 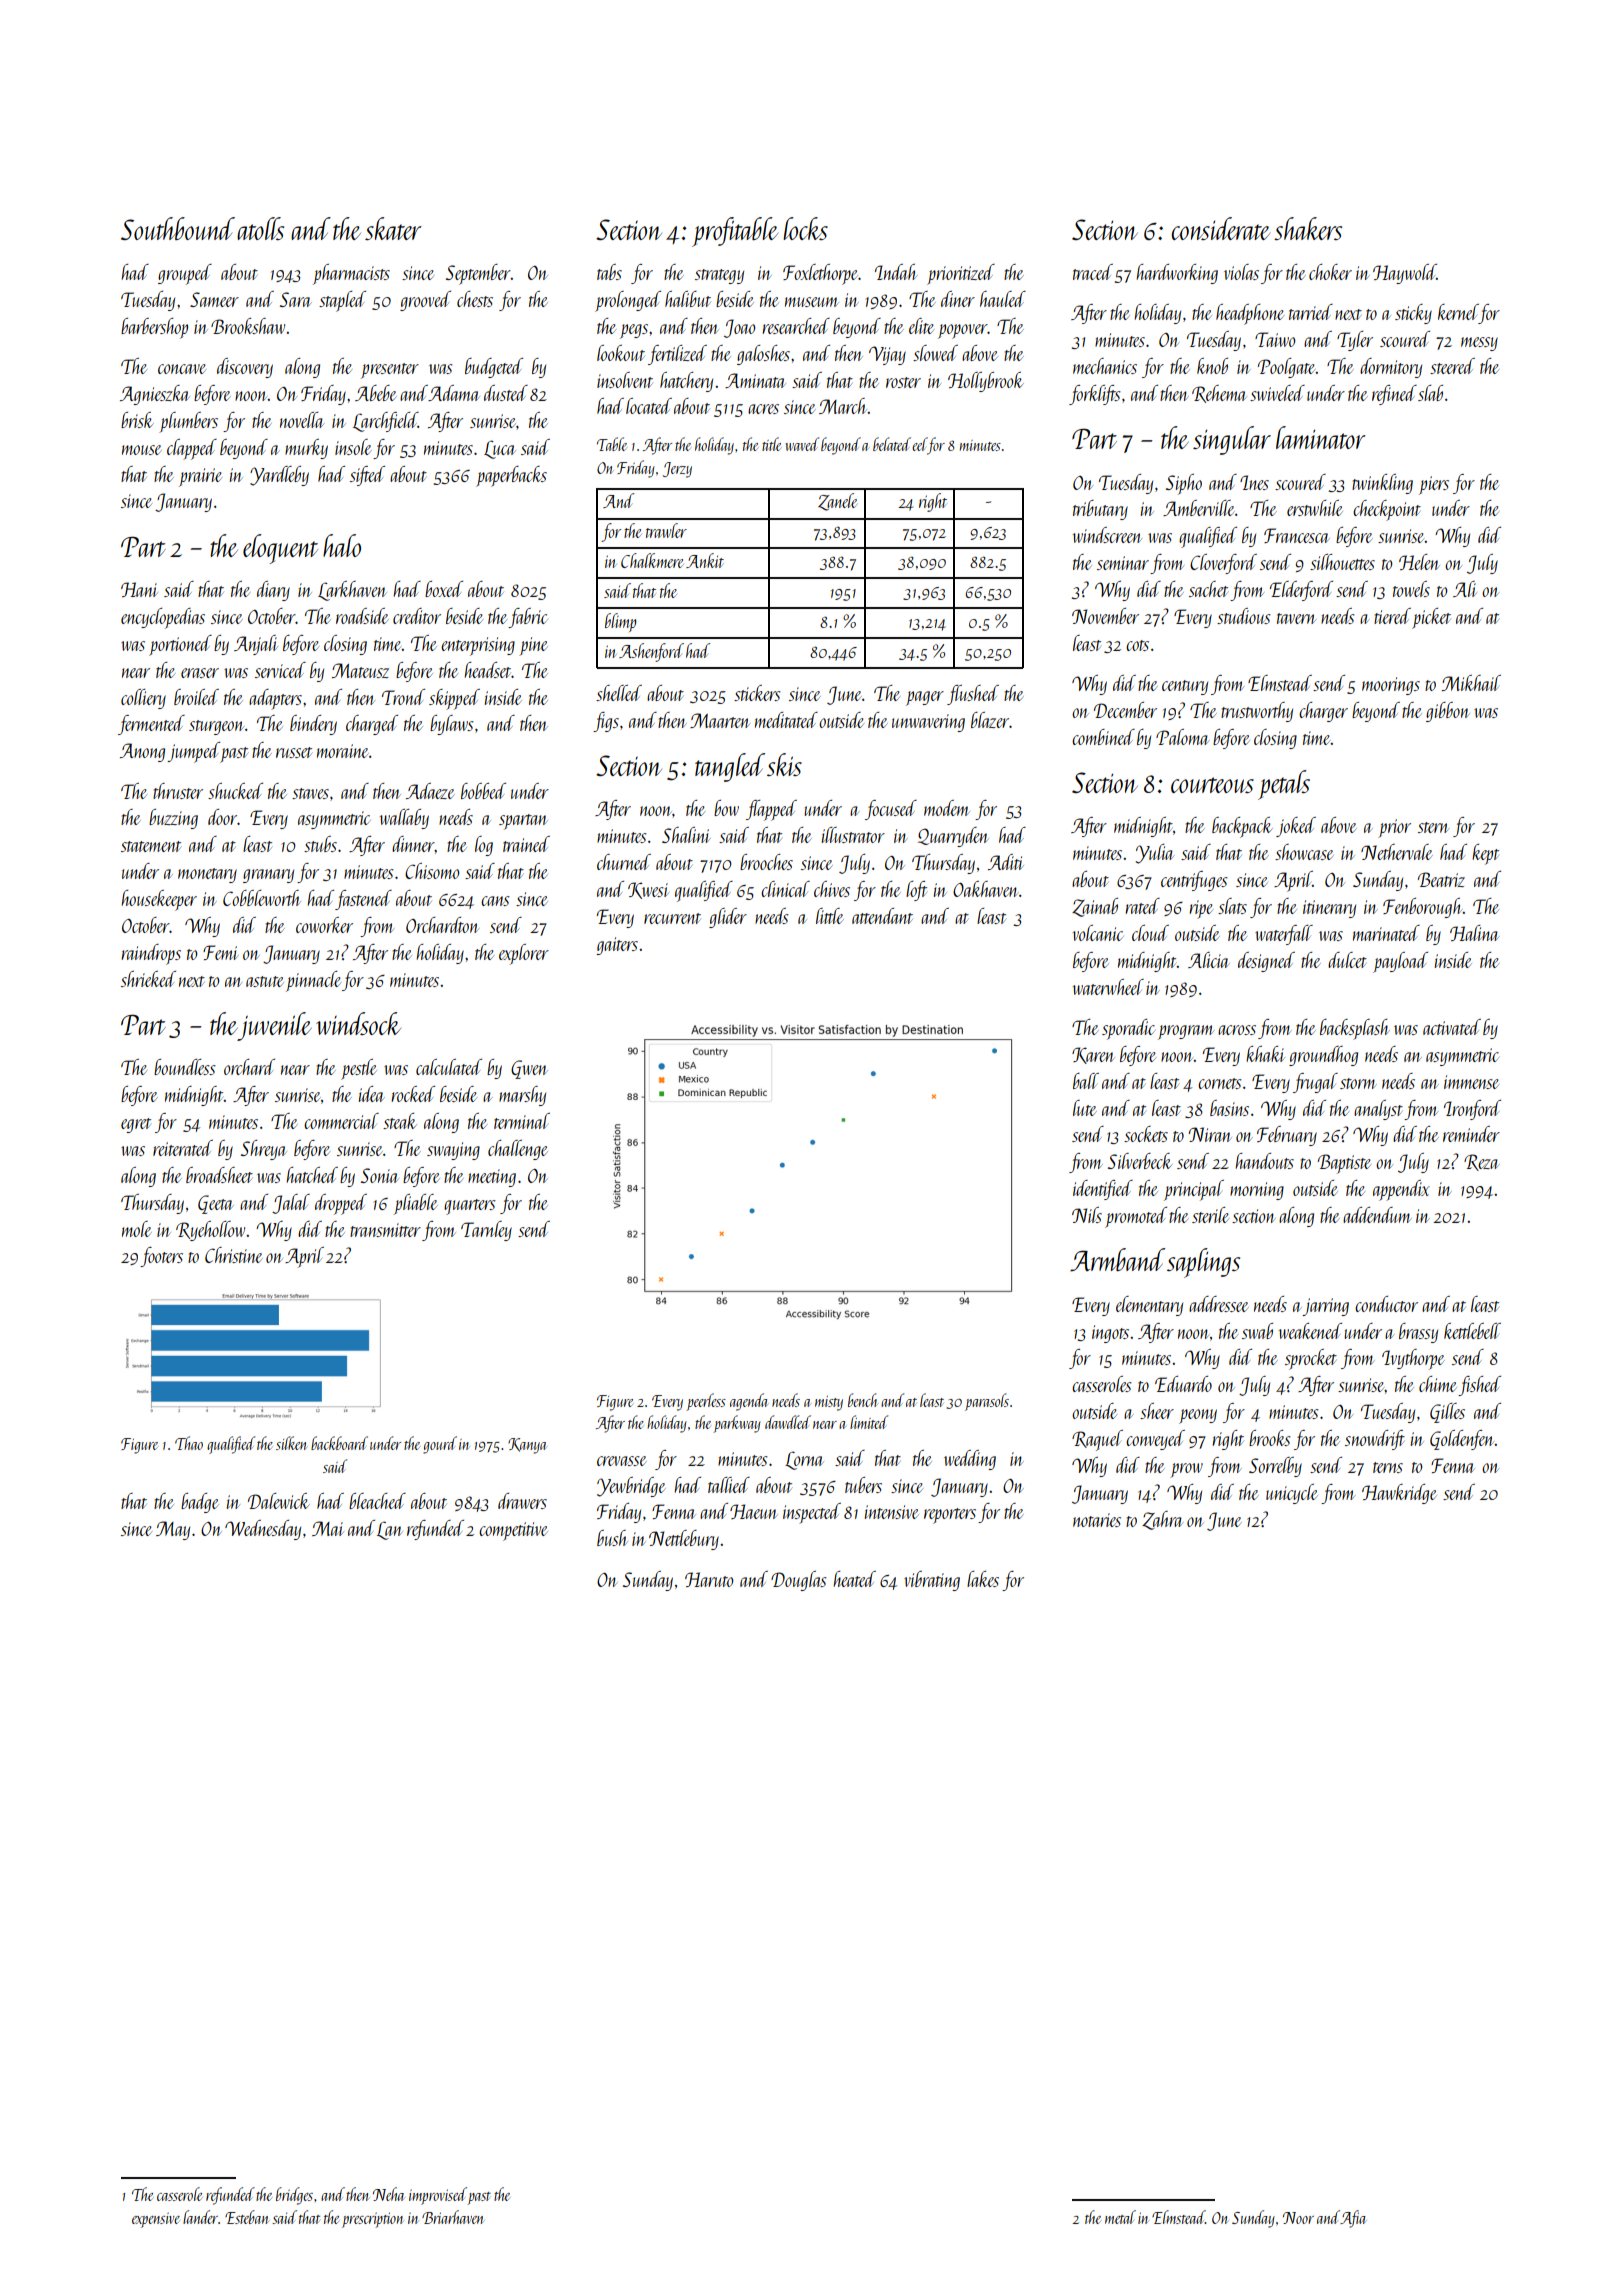 What do you see at coordinates (260, 228) in the screenshot?
I see `atolls` at bounding box center [260, 228].
